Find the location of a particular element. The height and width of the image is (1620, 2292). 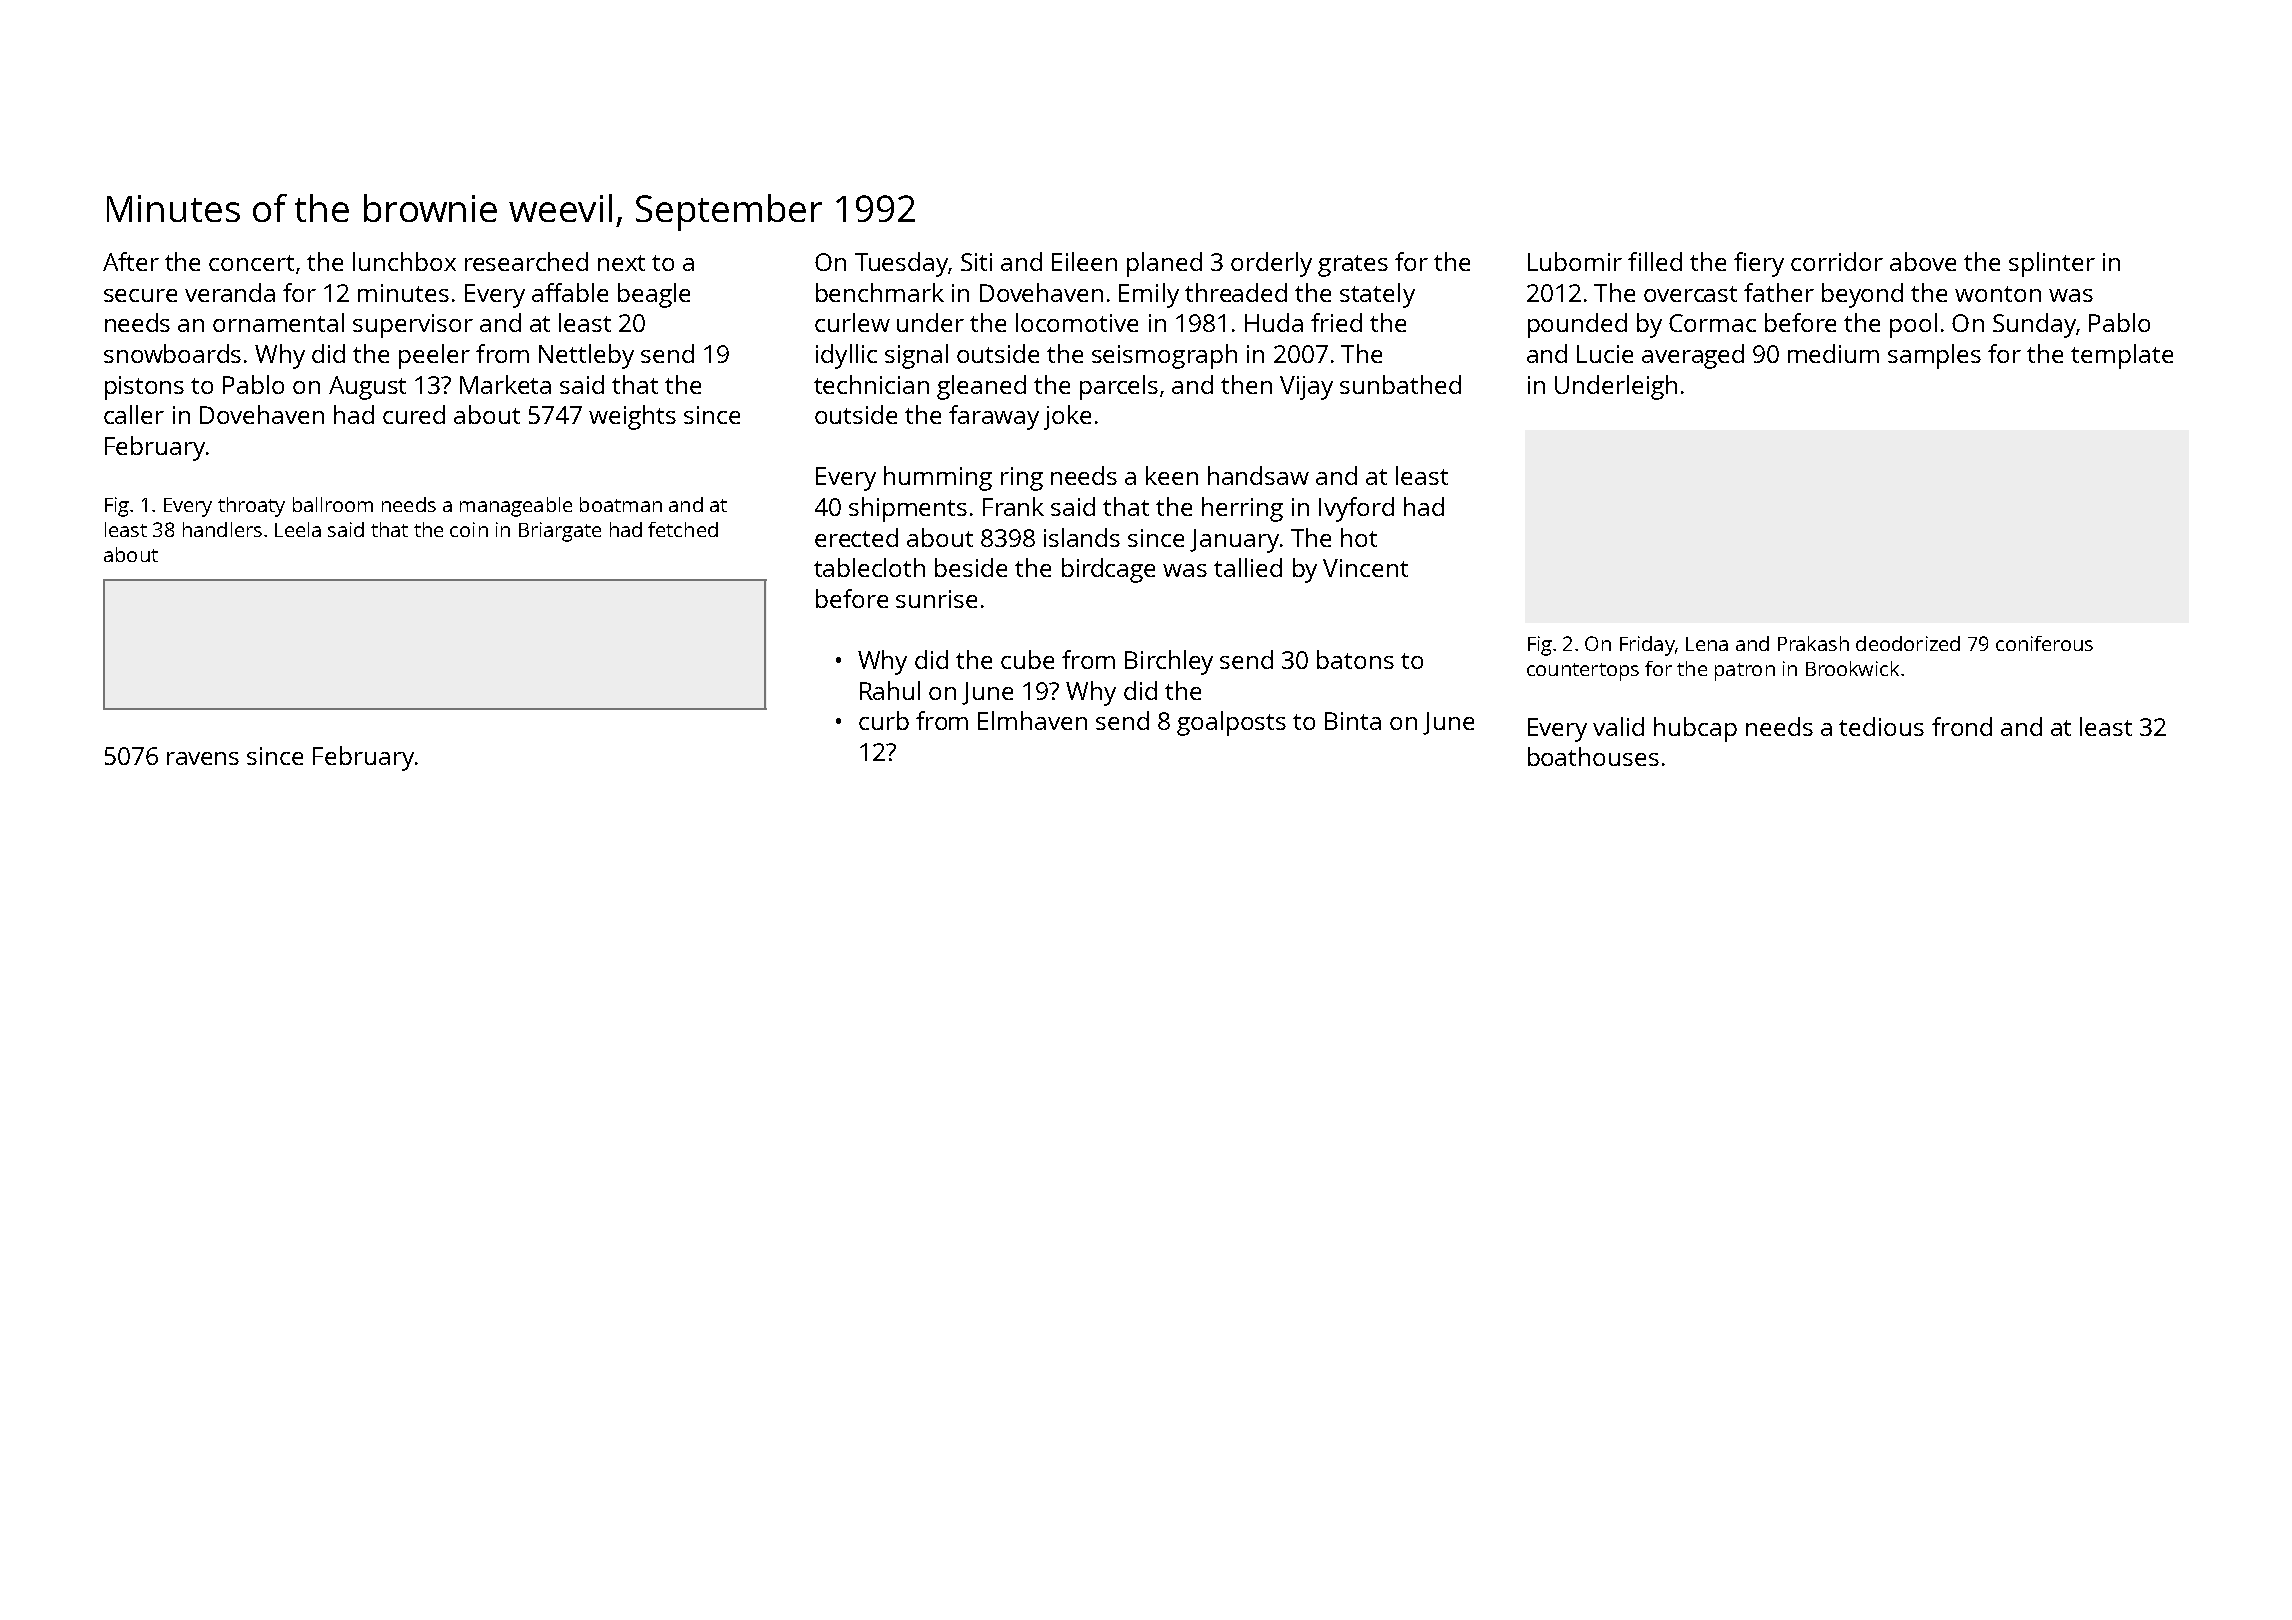

ravens is located at coordinates (203, 758).
